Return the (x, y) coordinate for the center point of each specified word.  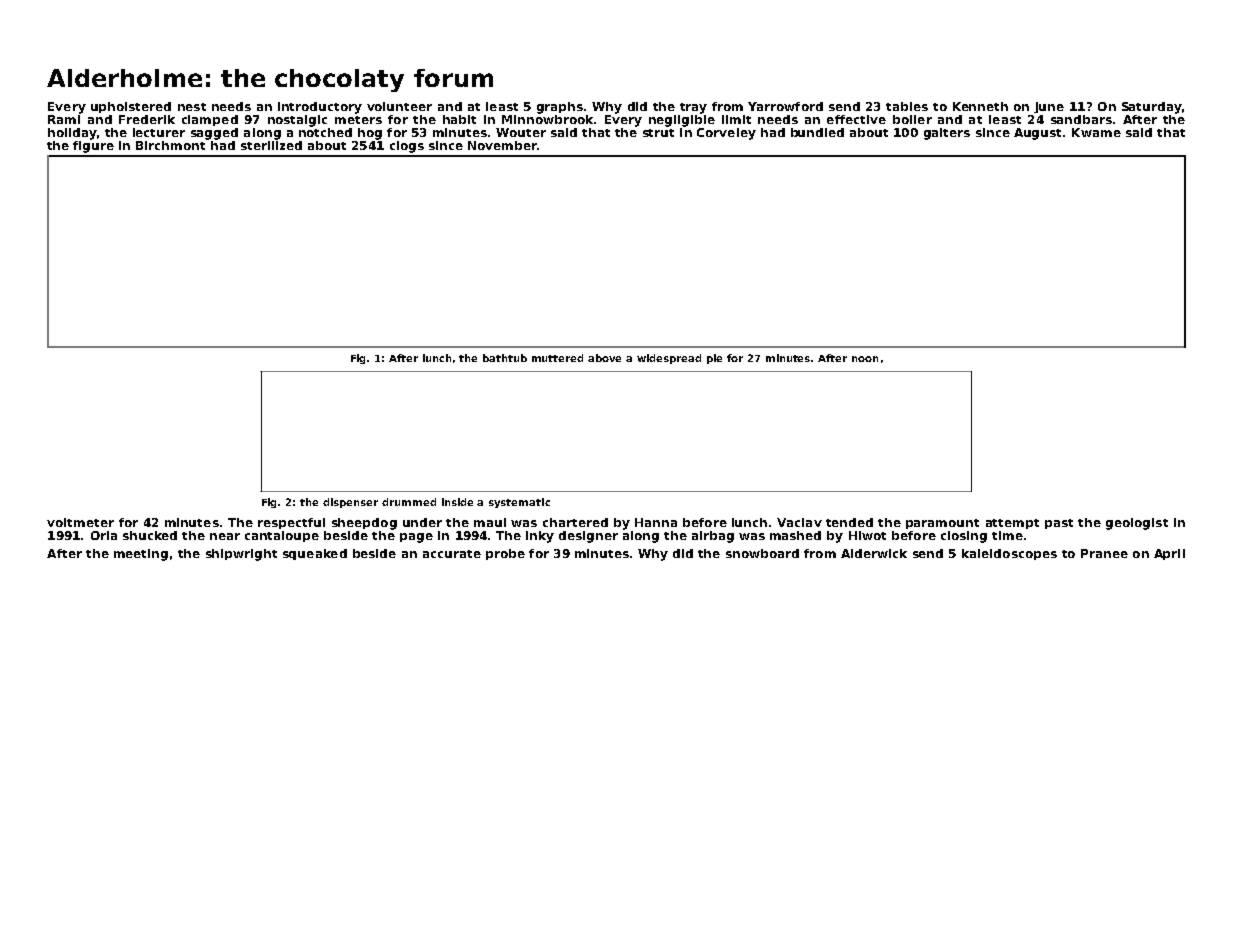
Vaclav (799, 522)
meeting (141, 555)
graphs (560, 108)
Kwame (1096, 132)
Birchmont (170, 145)
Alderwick (874, 553)
